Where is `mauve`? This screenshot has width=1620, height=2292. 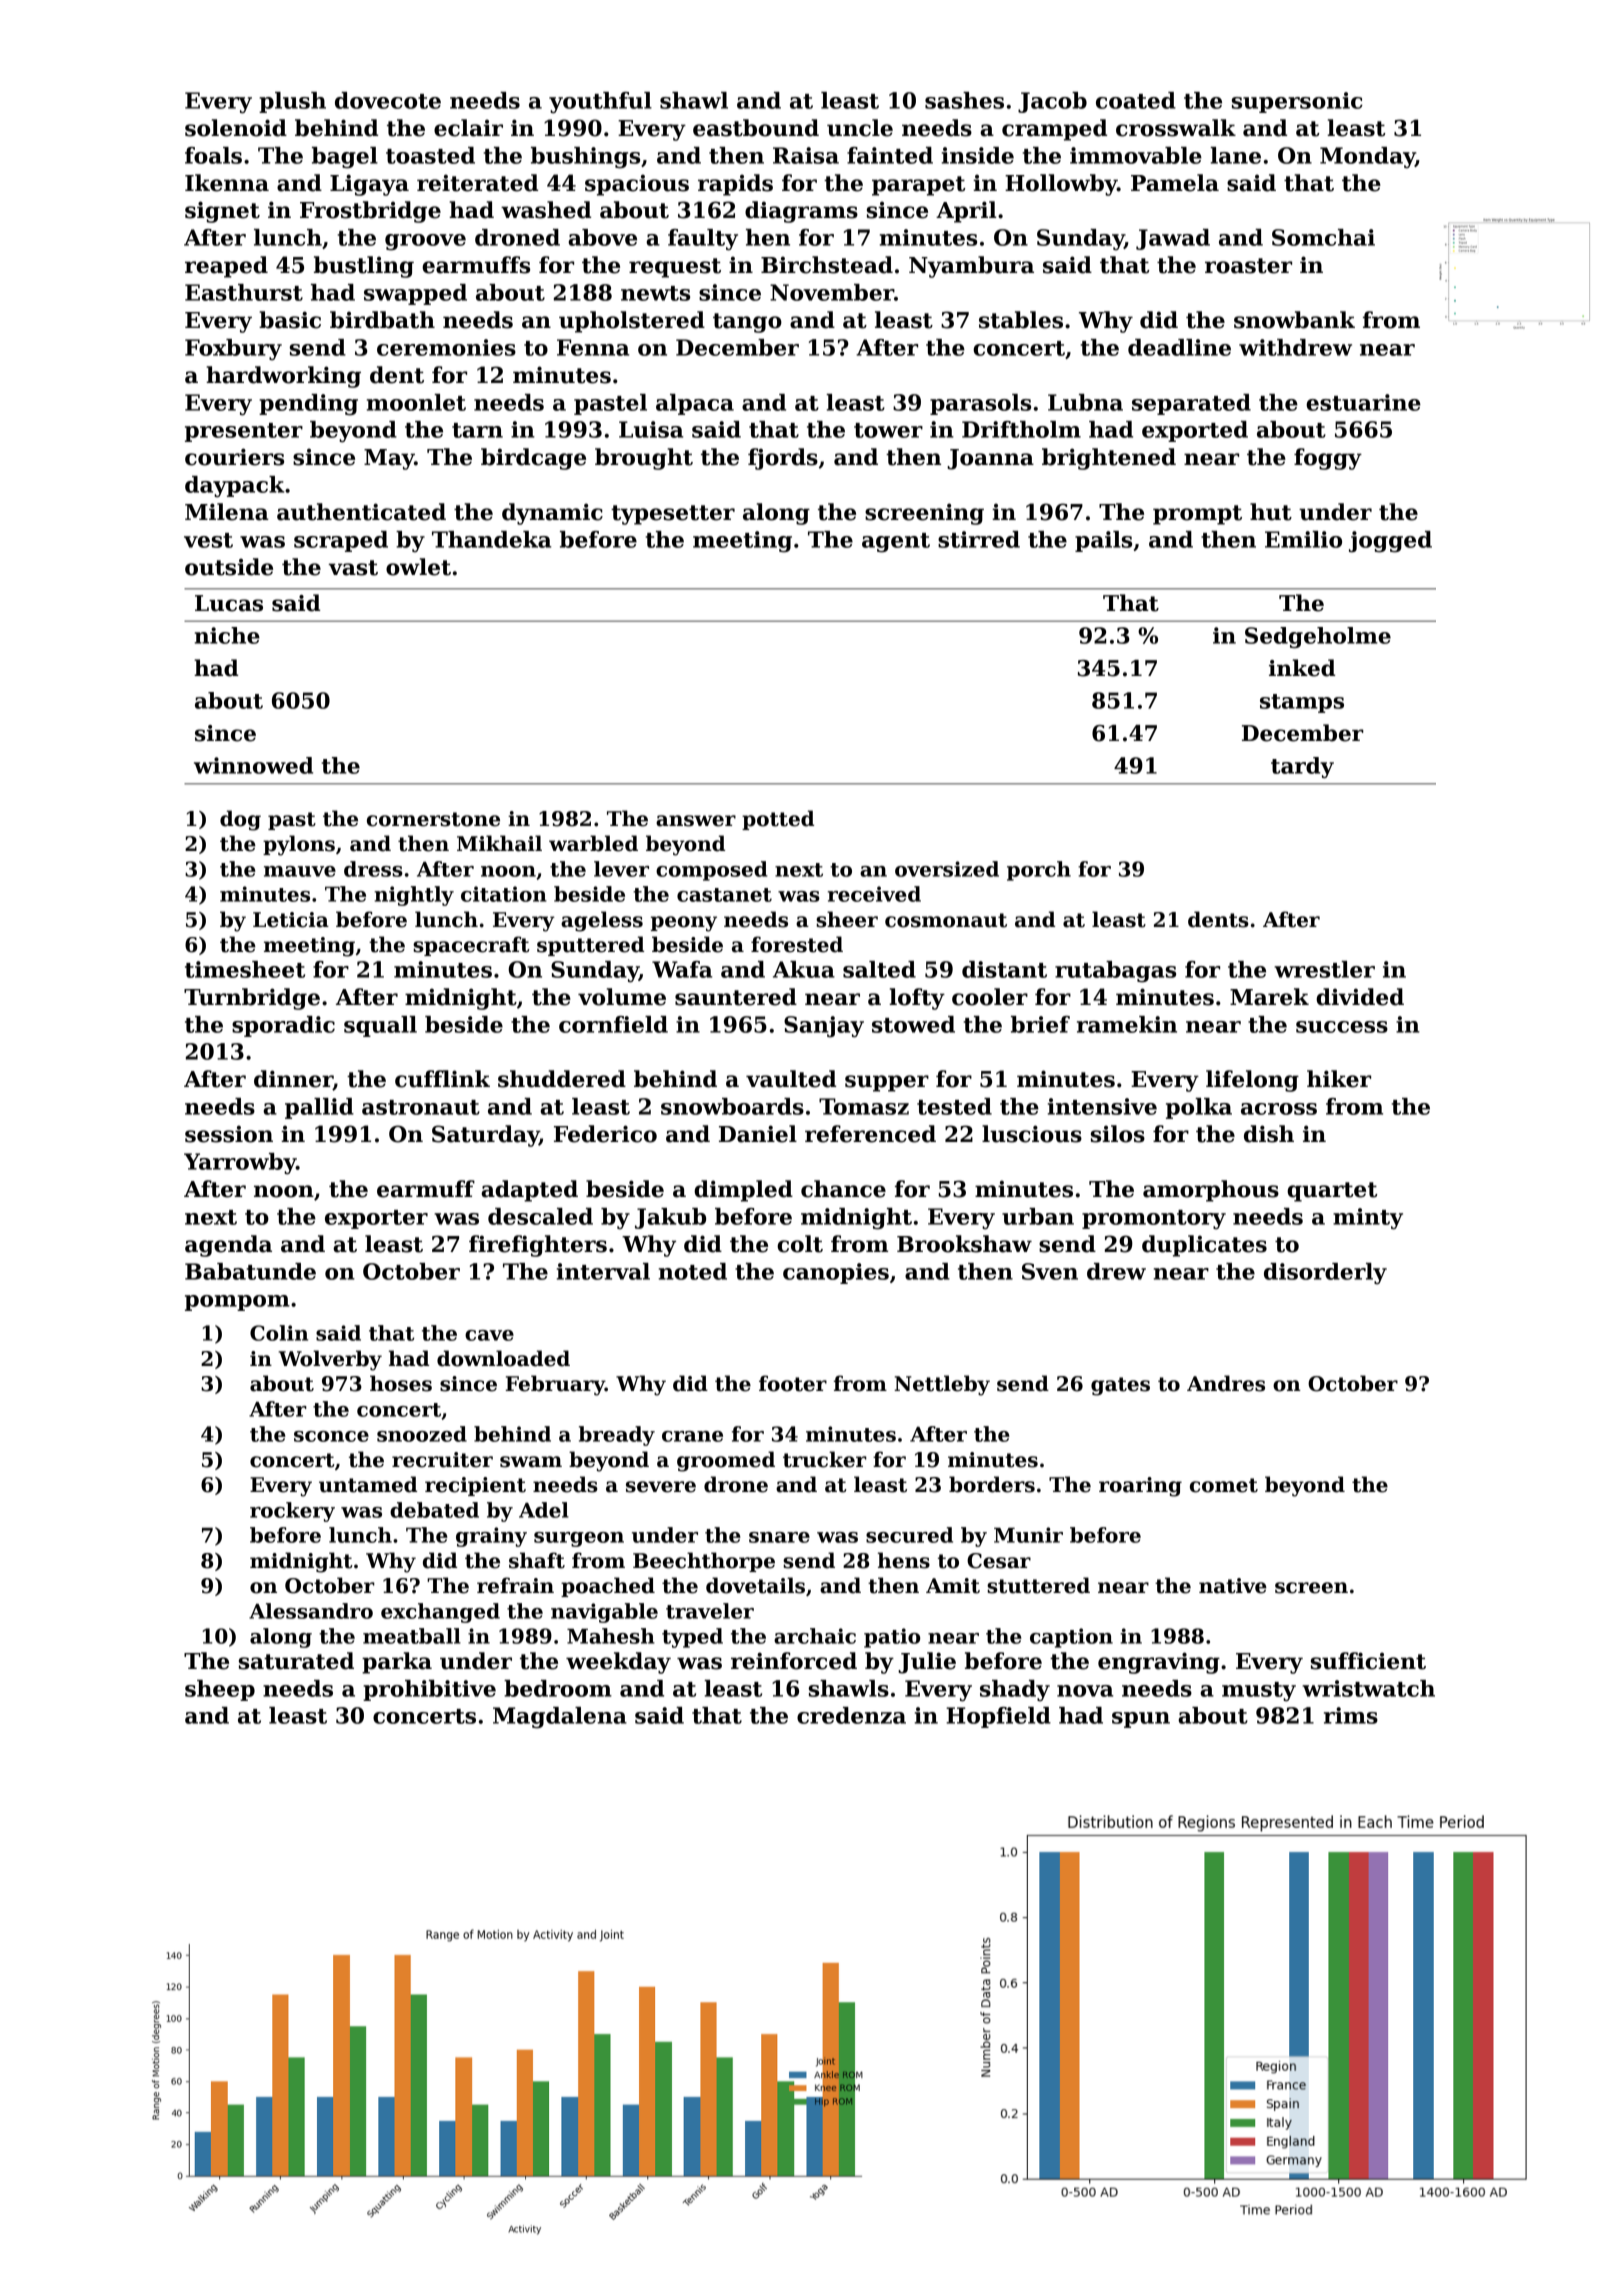
mauve is located at coordinates (300, 871).
